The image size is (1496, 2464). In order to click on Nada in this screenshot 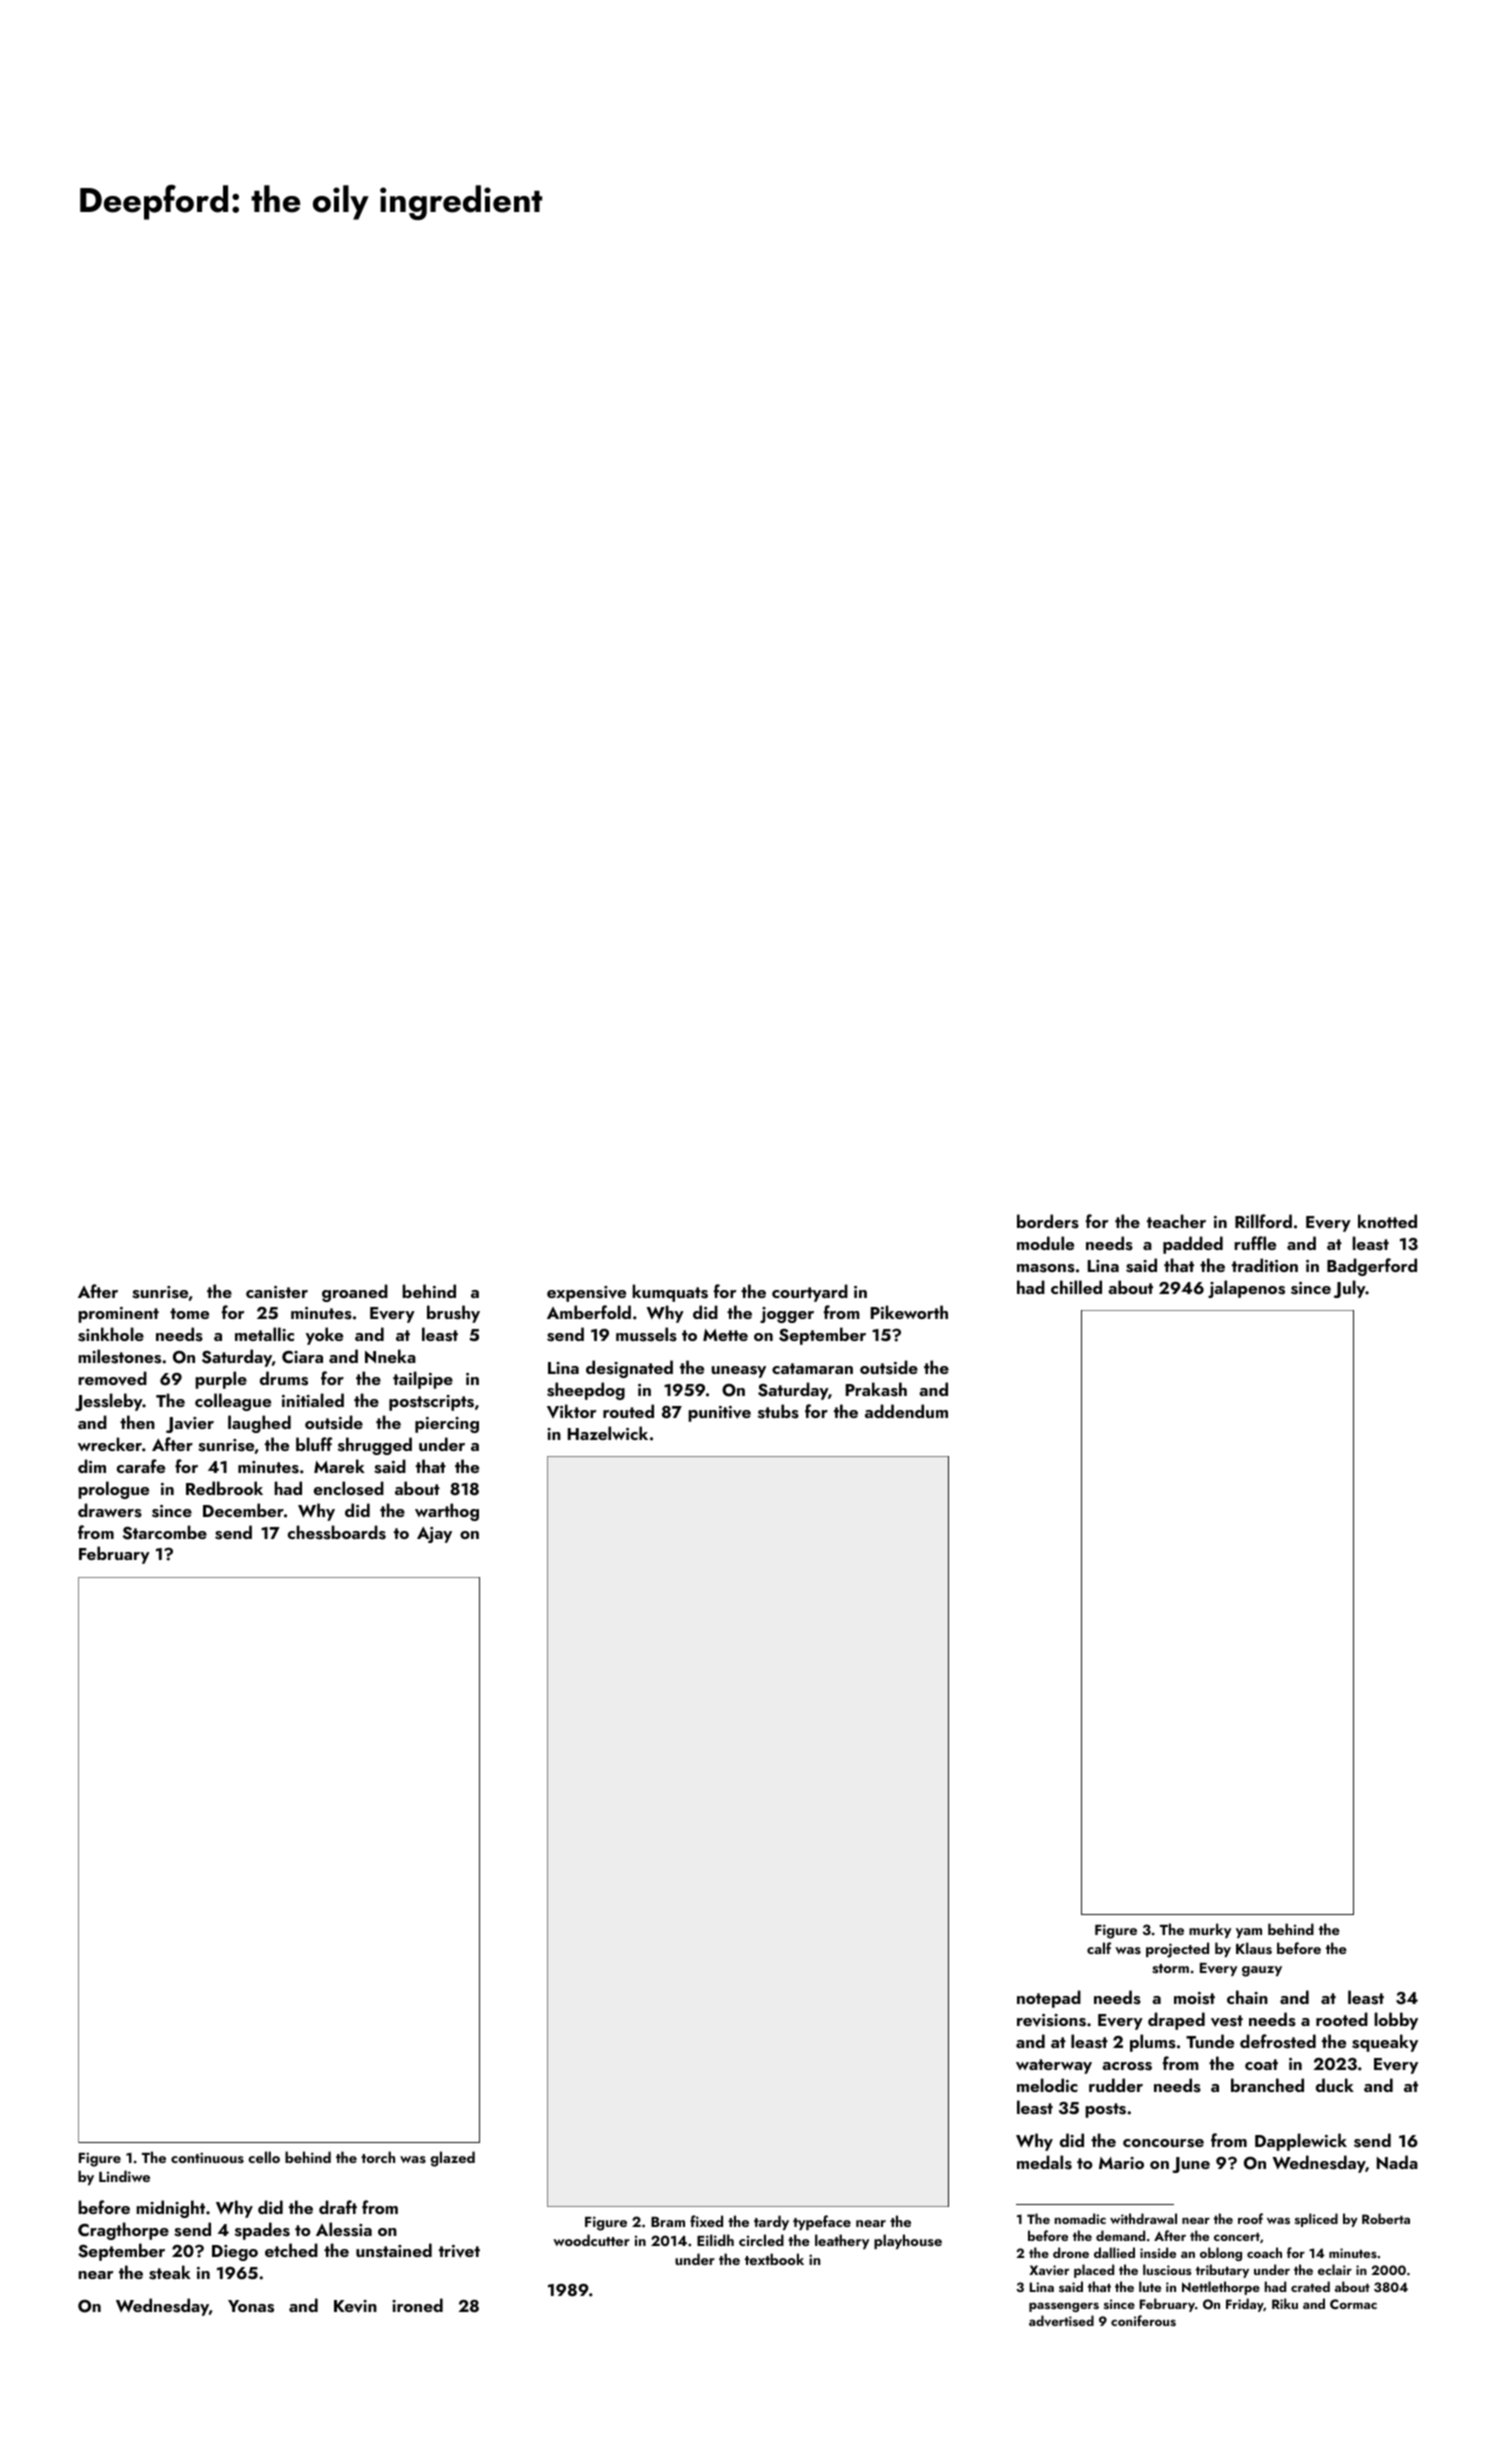, I will do `click(1397, 2162)`.
